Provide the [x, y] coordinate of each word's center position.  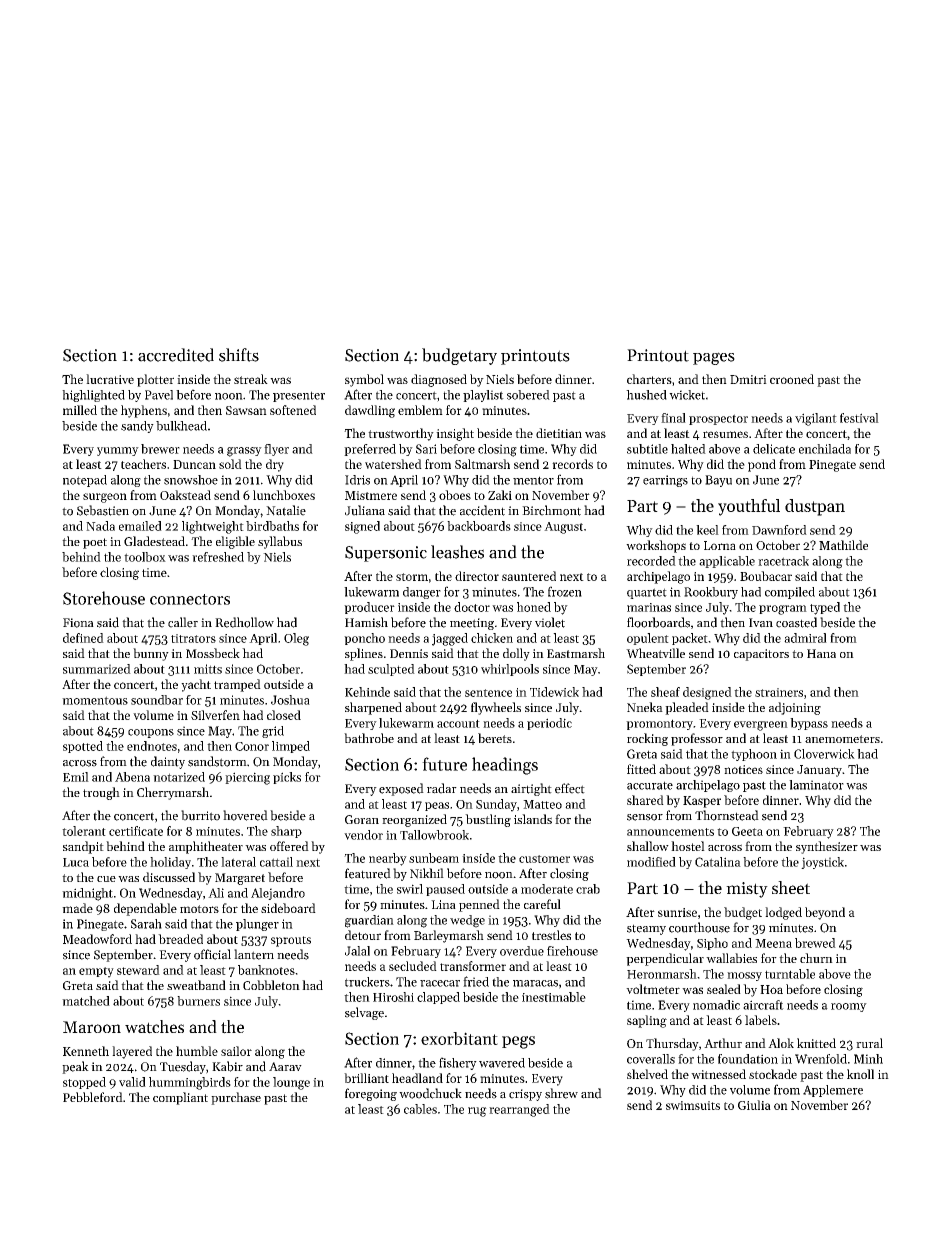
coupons [151, 733]
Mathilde [843, 545]
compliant [180, 1098]
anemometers [842, 739]
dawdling [370, 411]
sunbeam [434, 858]
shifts [239, 355]
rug [477, 1112]
